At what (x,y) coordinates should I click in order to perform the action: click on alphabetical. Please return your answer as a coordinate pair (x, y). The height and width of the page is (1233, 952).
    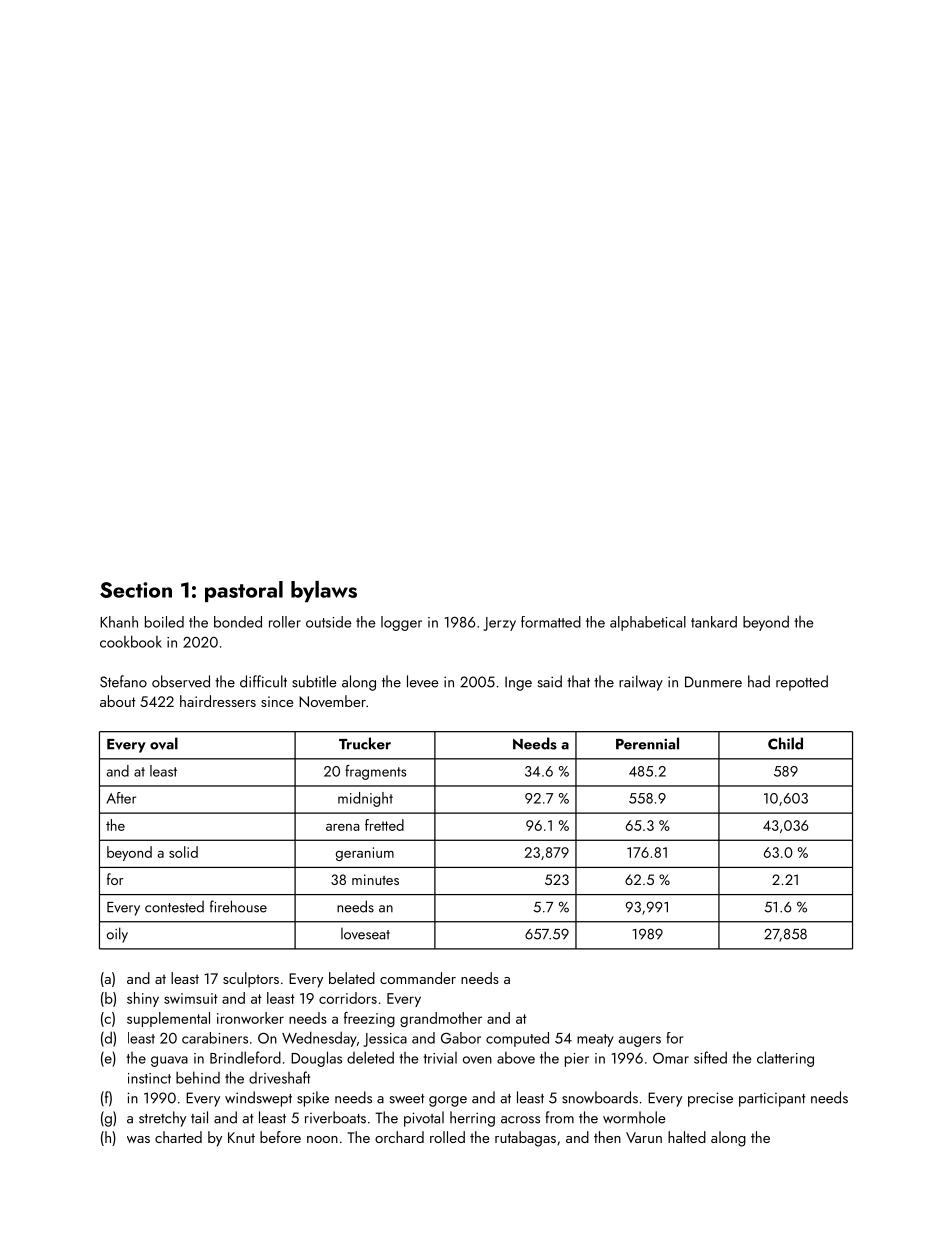
    Looking at the image, I should click on (648, 623).
